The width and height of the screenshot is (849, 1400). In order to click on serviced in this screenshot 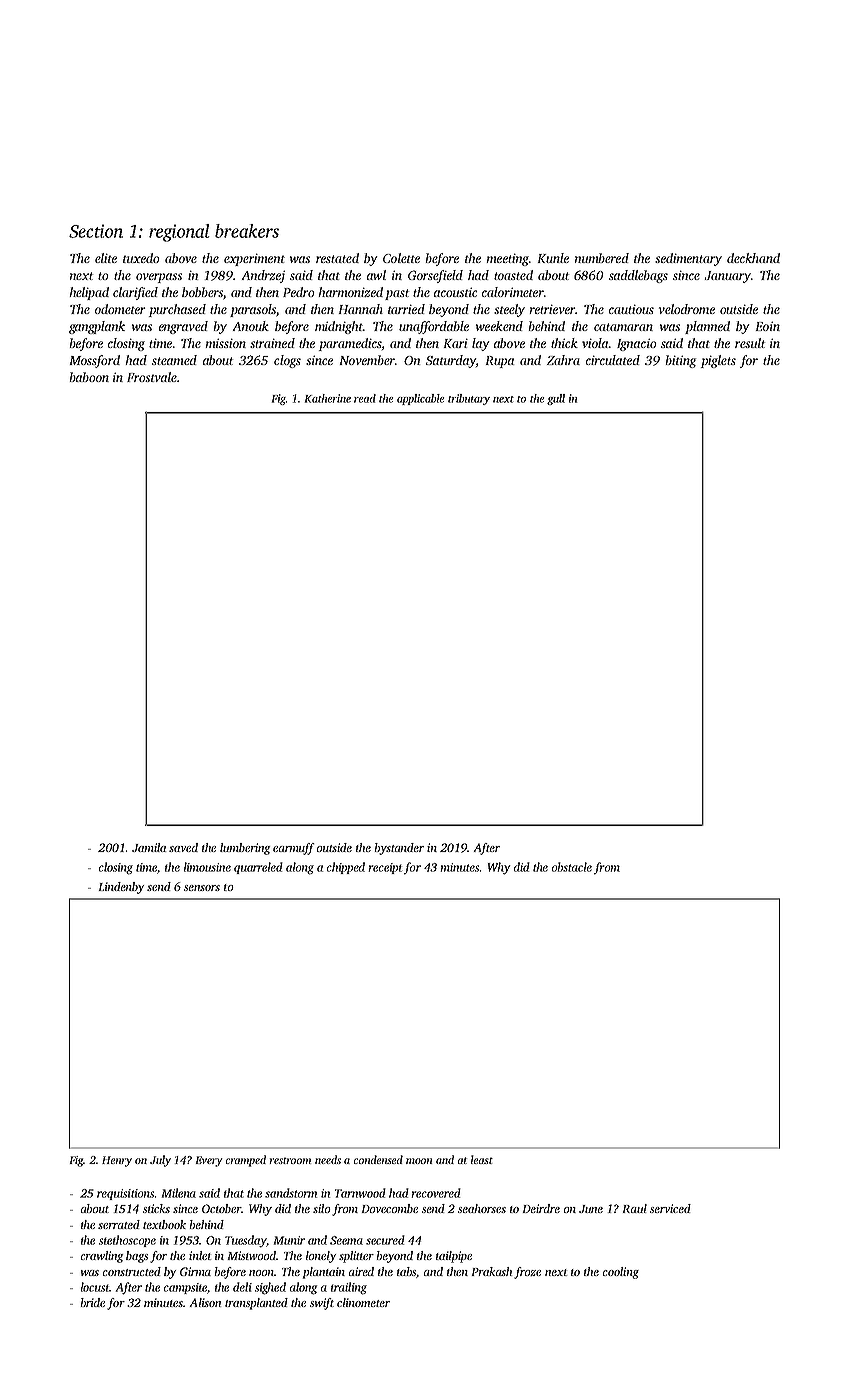, I will do `click(670, 1208)`.
